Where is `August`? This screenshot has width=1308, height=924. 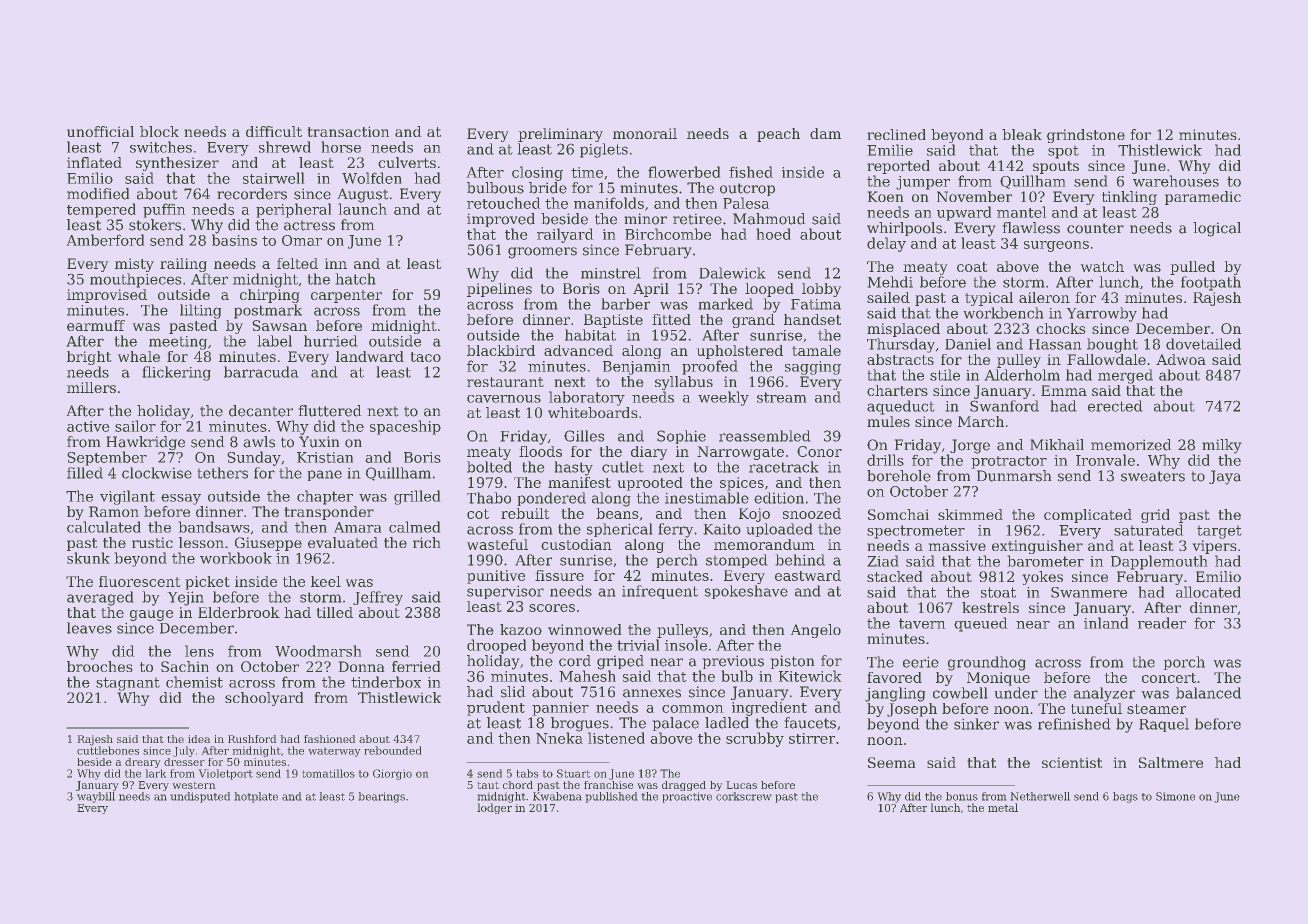 August is located at coordinates (363, 195).
